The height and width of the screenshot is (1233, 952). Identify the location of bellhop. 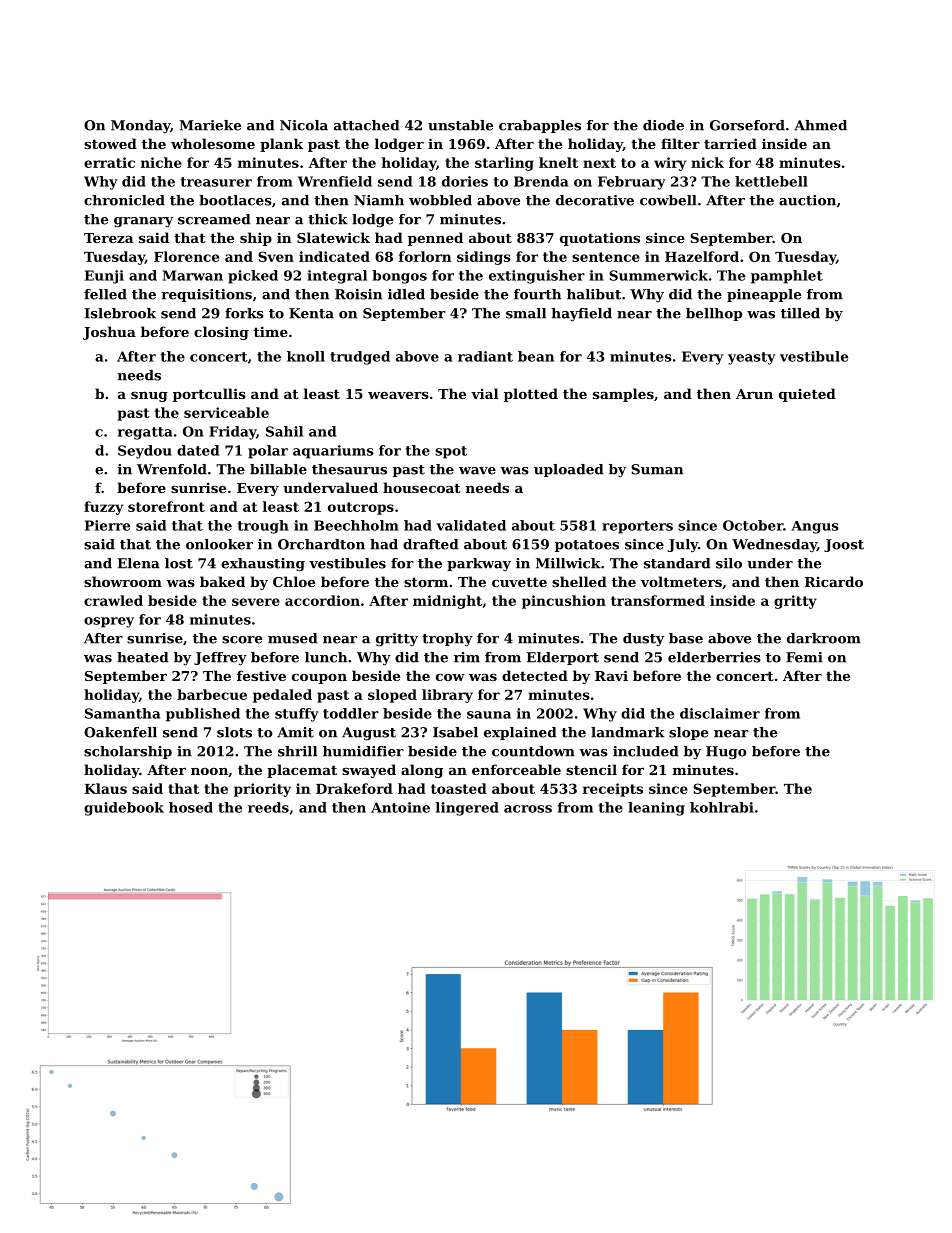
(714, 314).
